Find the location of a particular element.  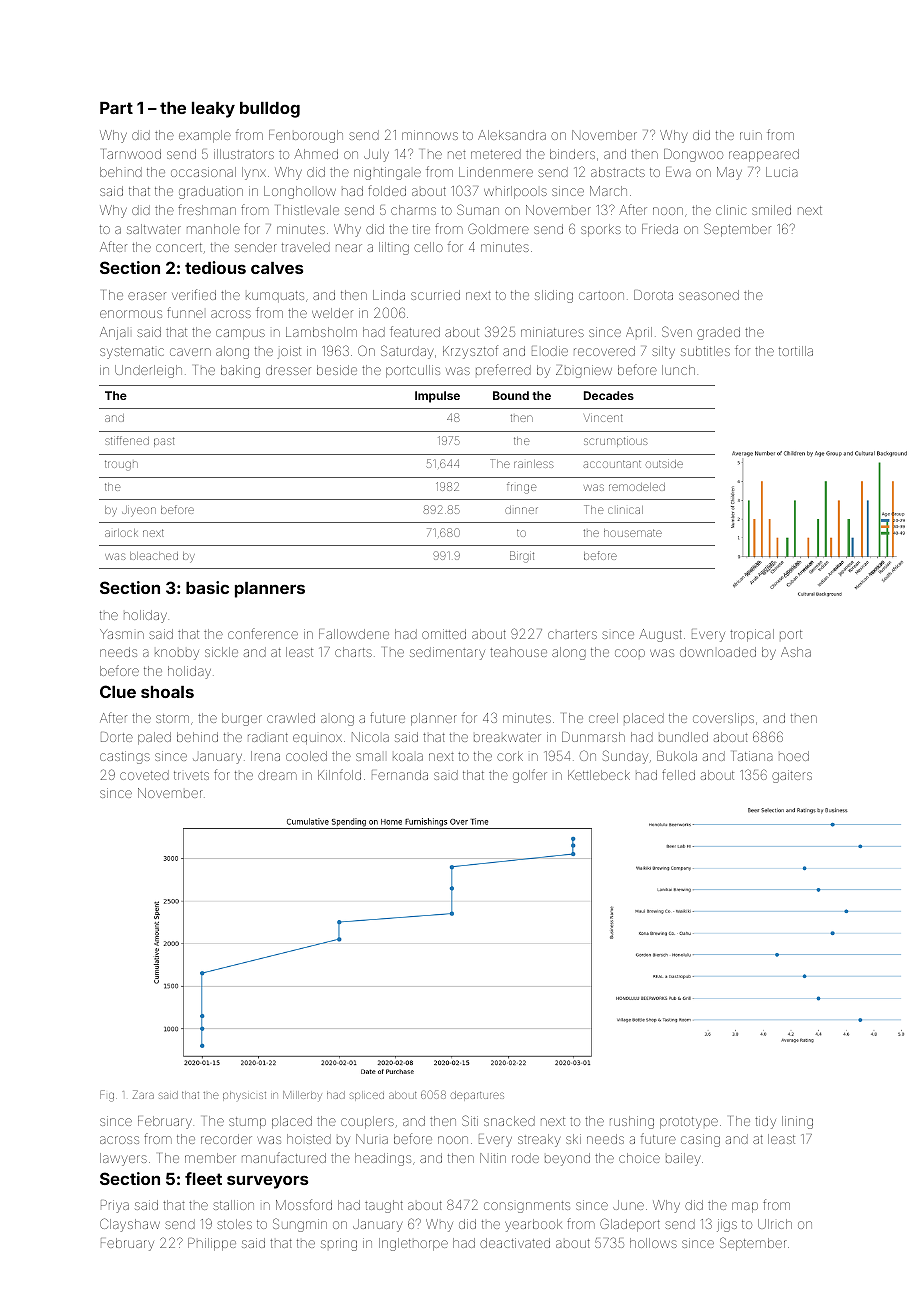

tortilla is located at coordinates (796, 351).
